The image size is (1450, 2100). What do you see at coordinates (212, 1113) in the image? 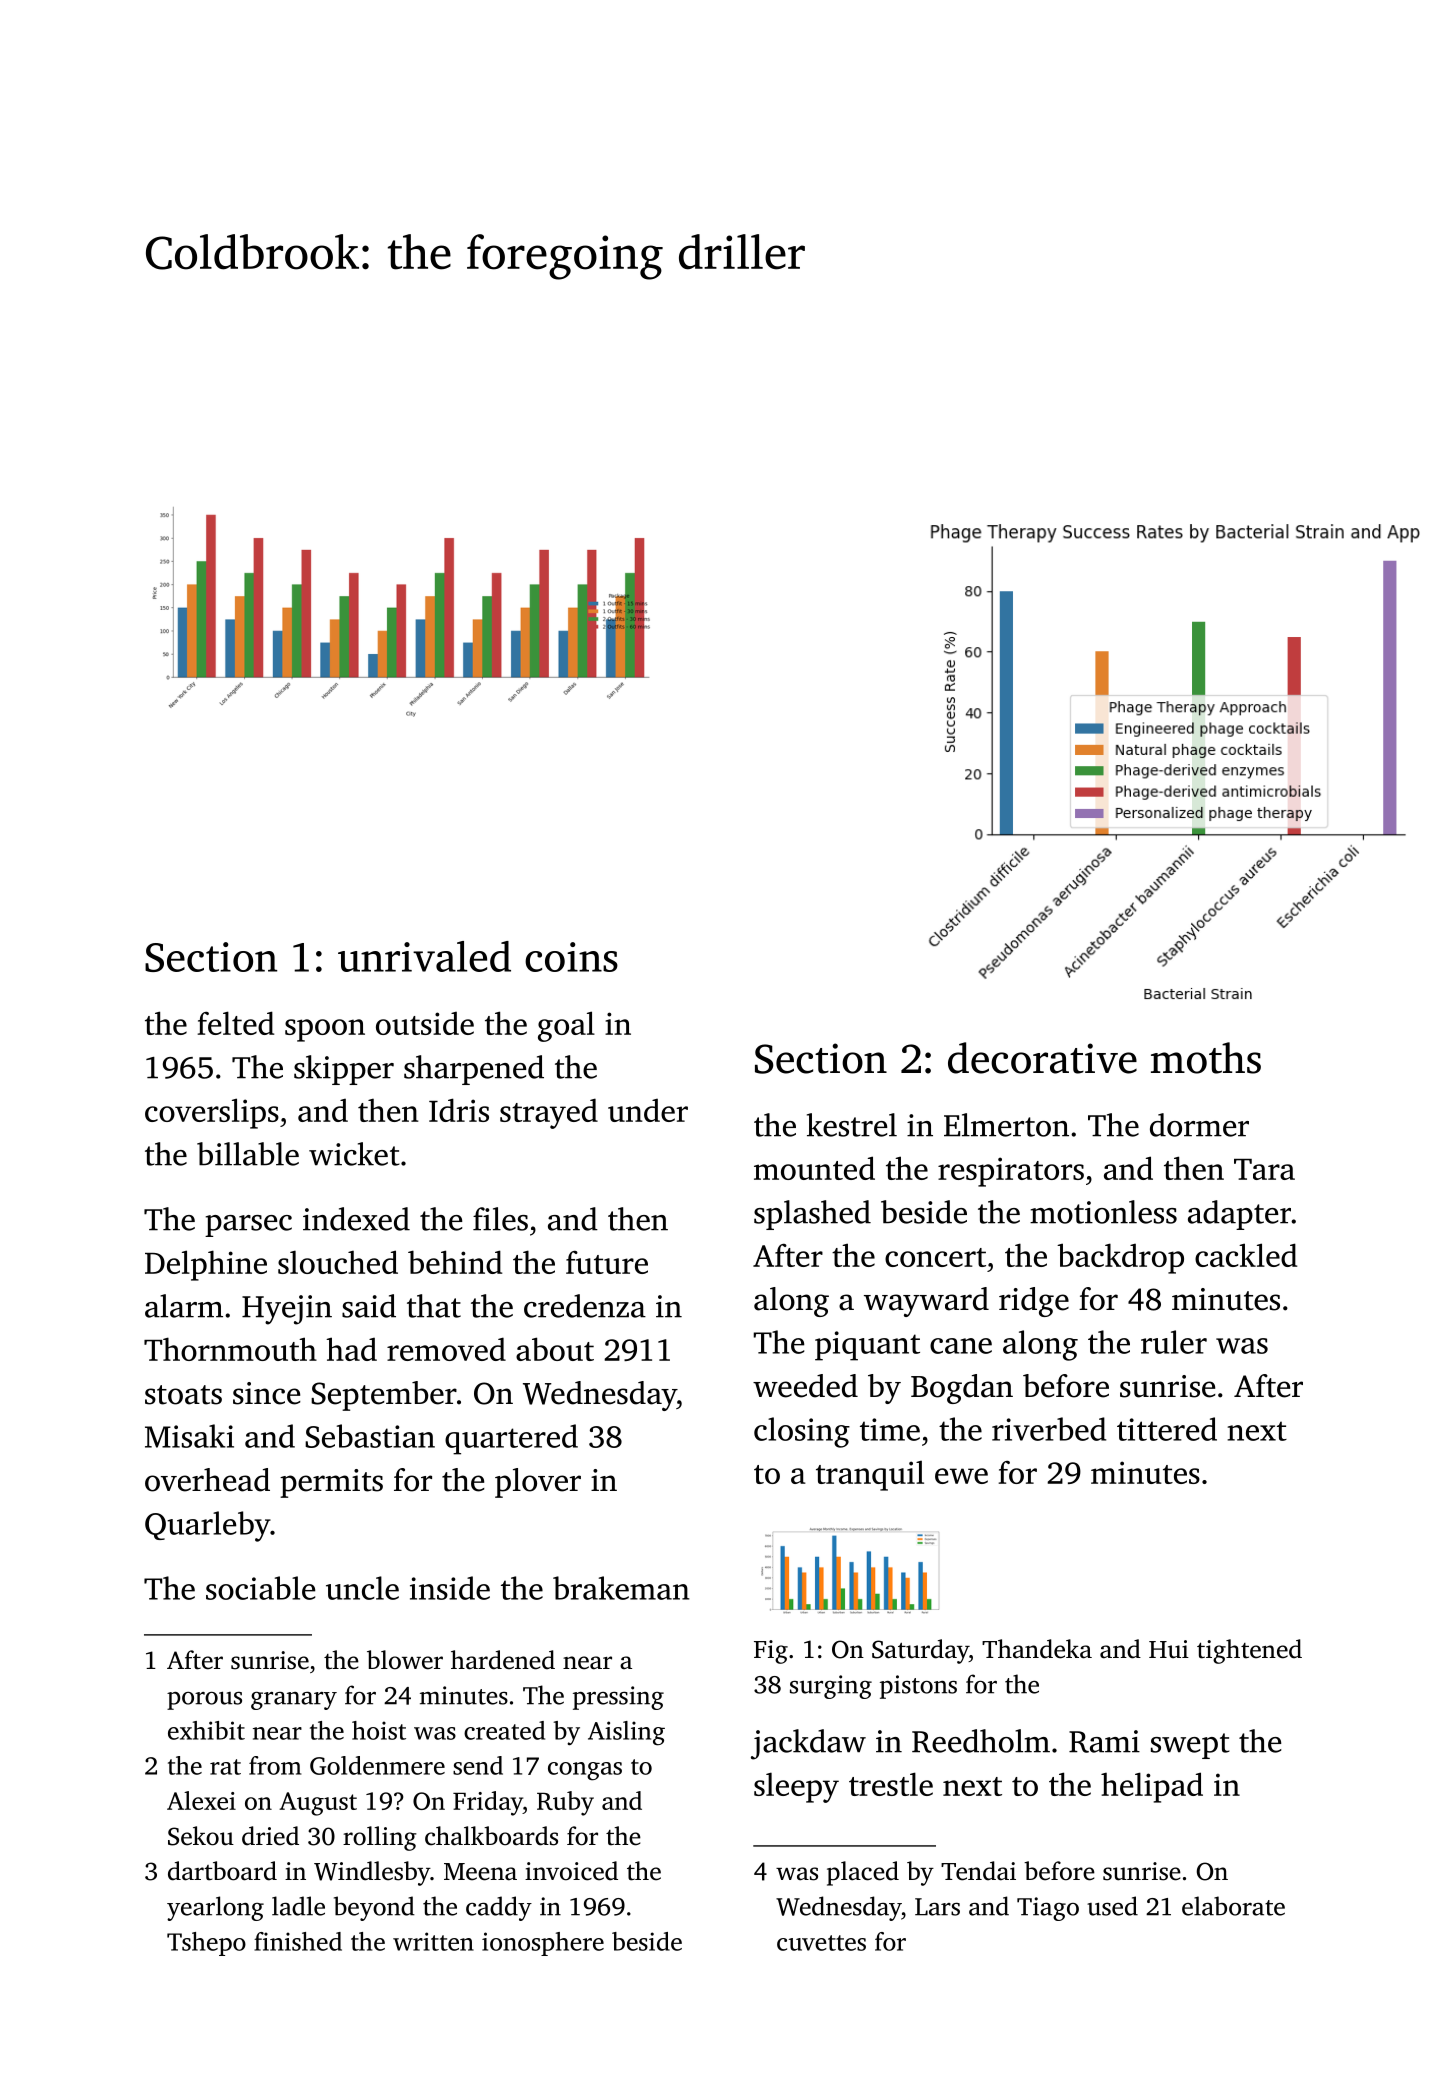
I see `coverslips` at bounding box center [212, 1113].
